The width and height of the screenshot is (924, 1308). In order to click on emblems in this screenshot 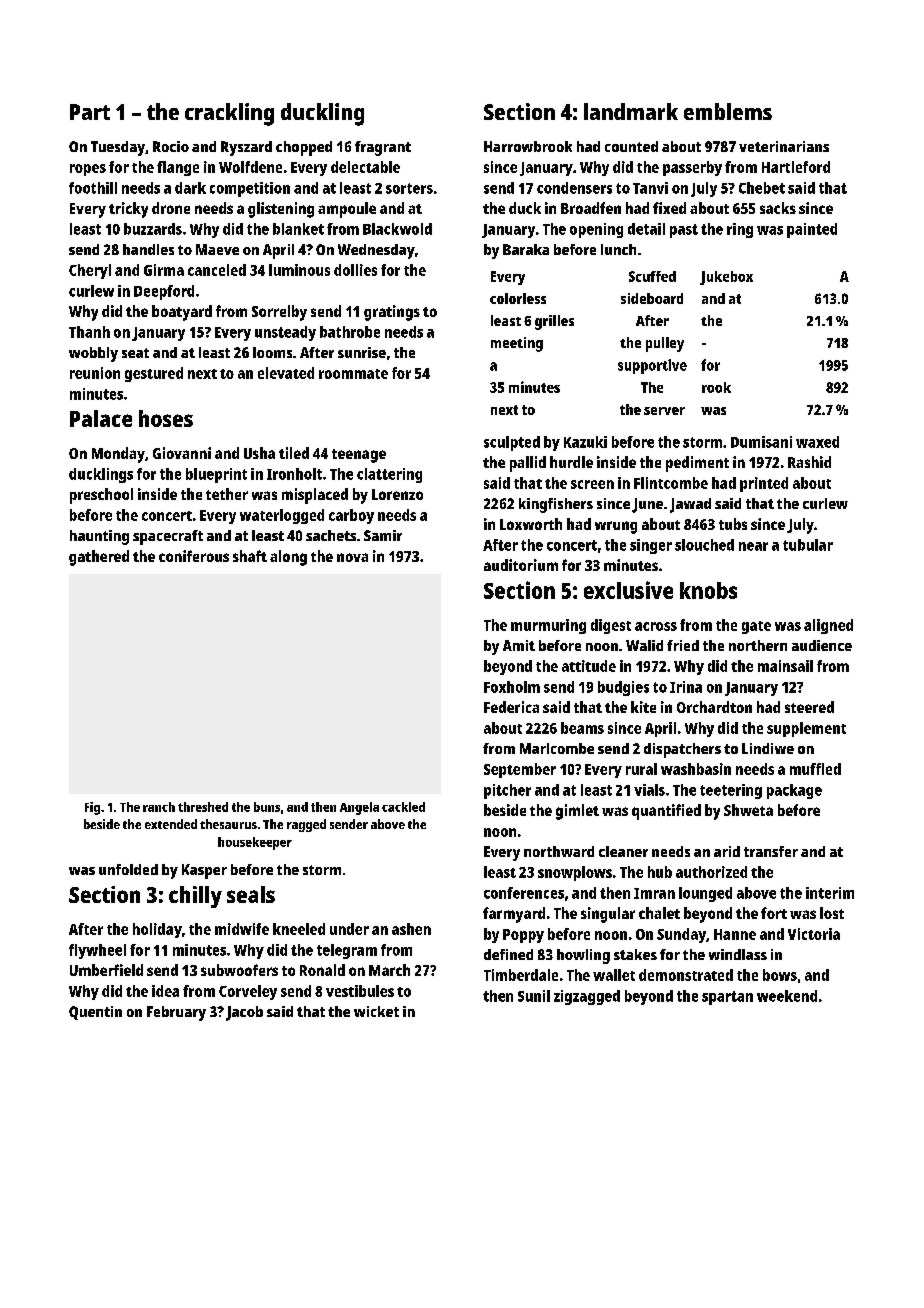, I will do `click(728, 111)`.
